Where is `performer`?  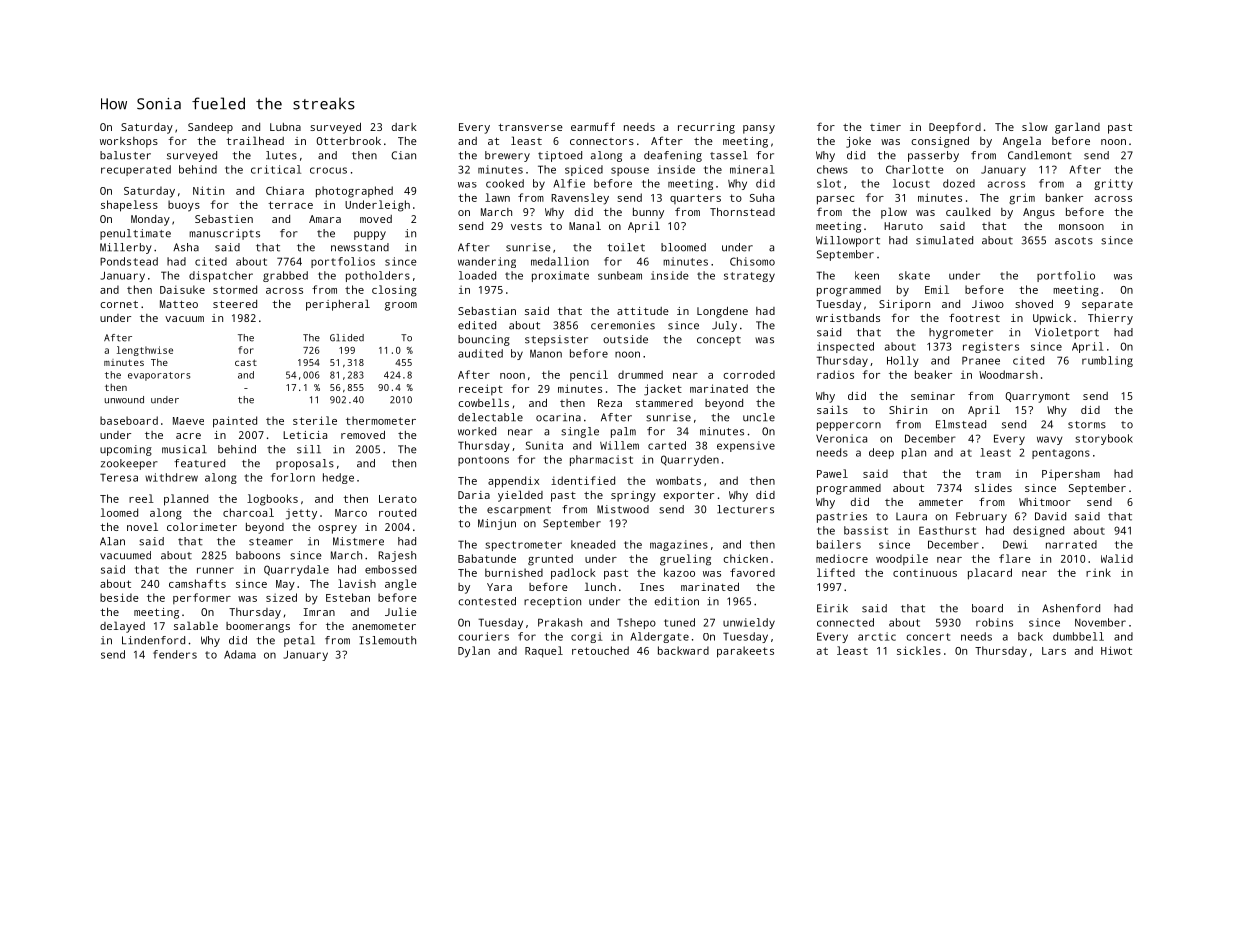
performer is located at coordinates (202, 598).
